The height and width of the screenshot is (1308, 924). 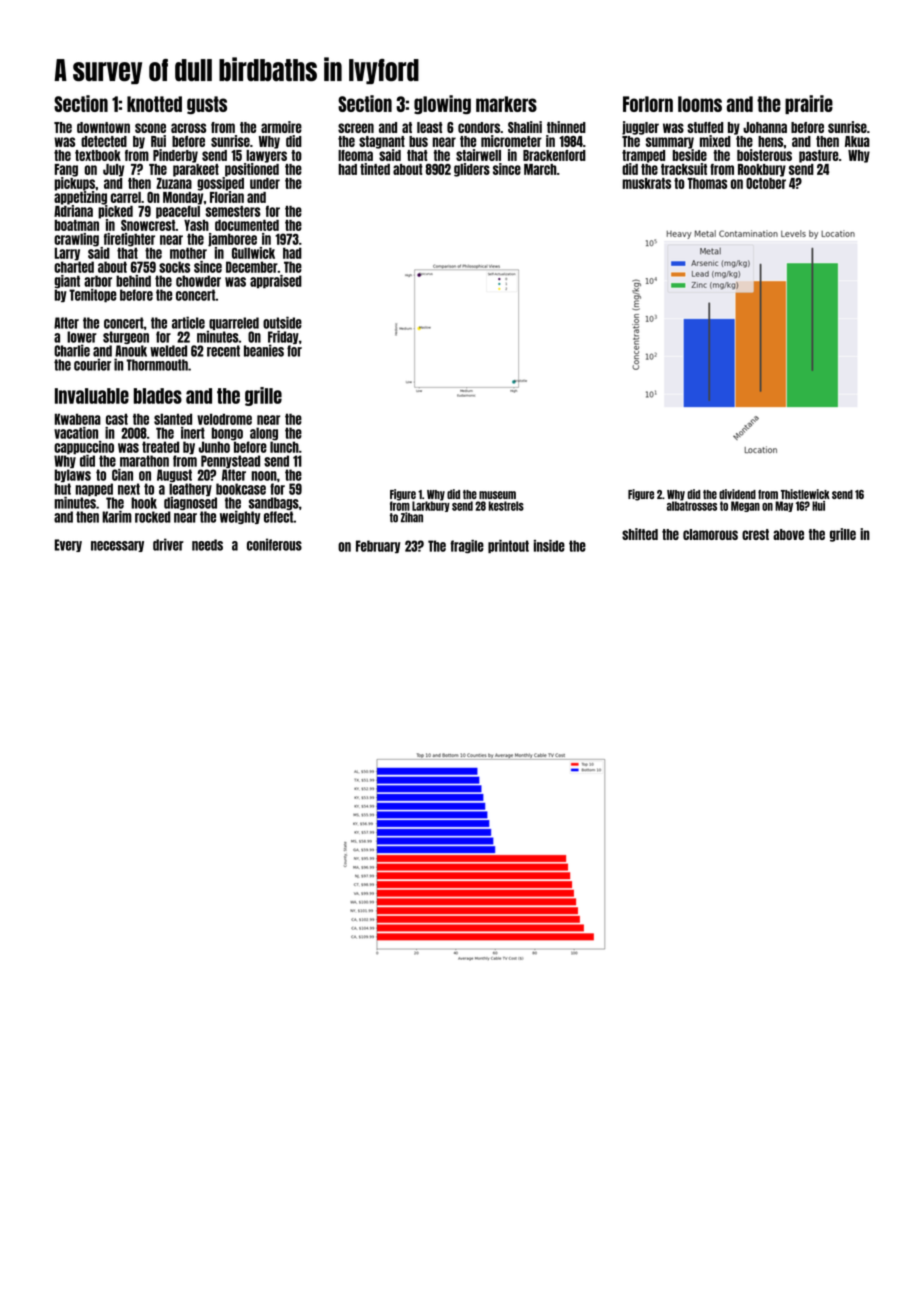 I want to click on tinted, so click(x=375, y=169).
